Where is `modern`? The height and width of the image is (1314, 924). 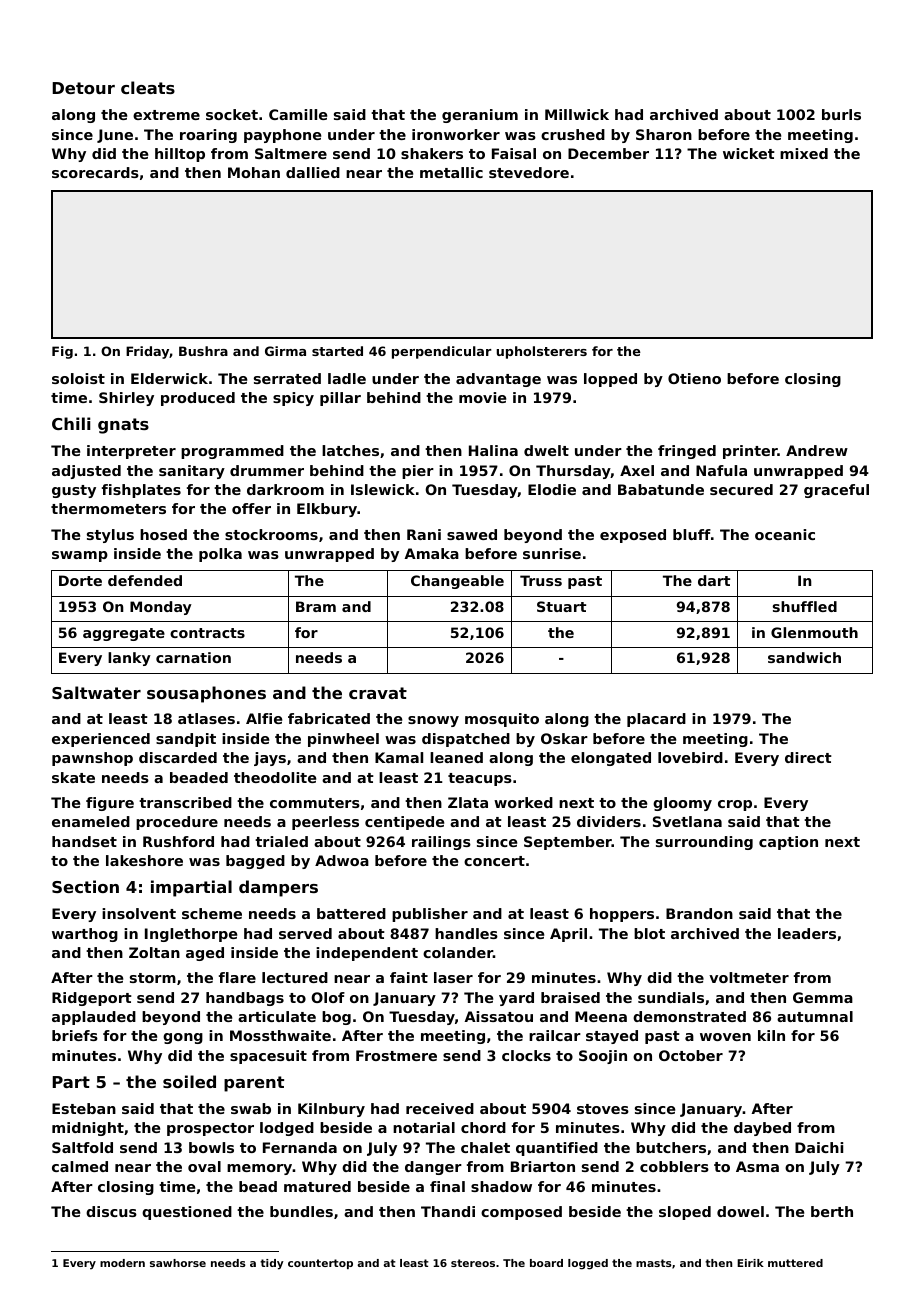 modern is located at coordinates (122, 1263).
